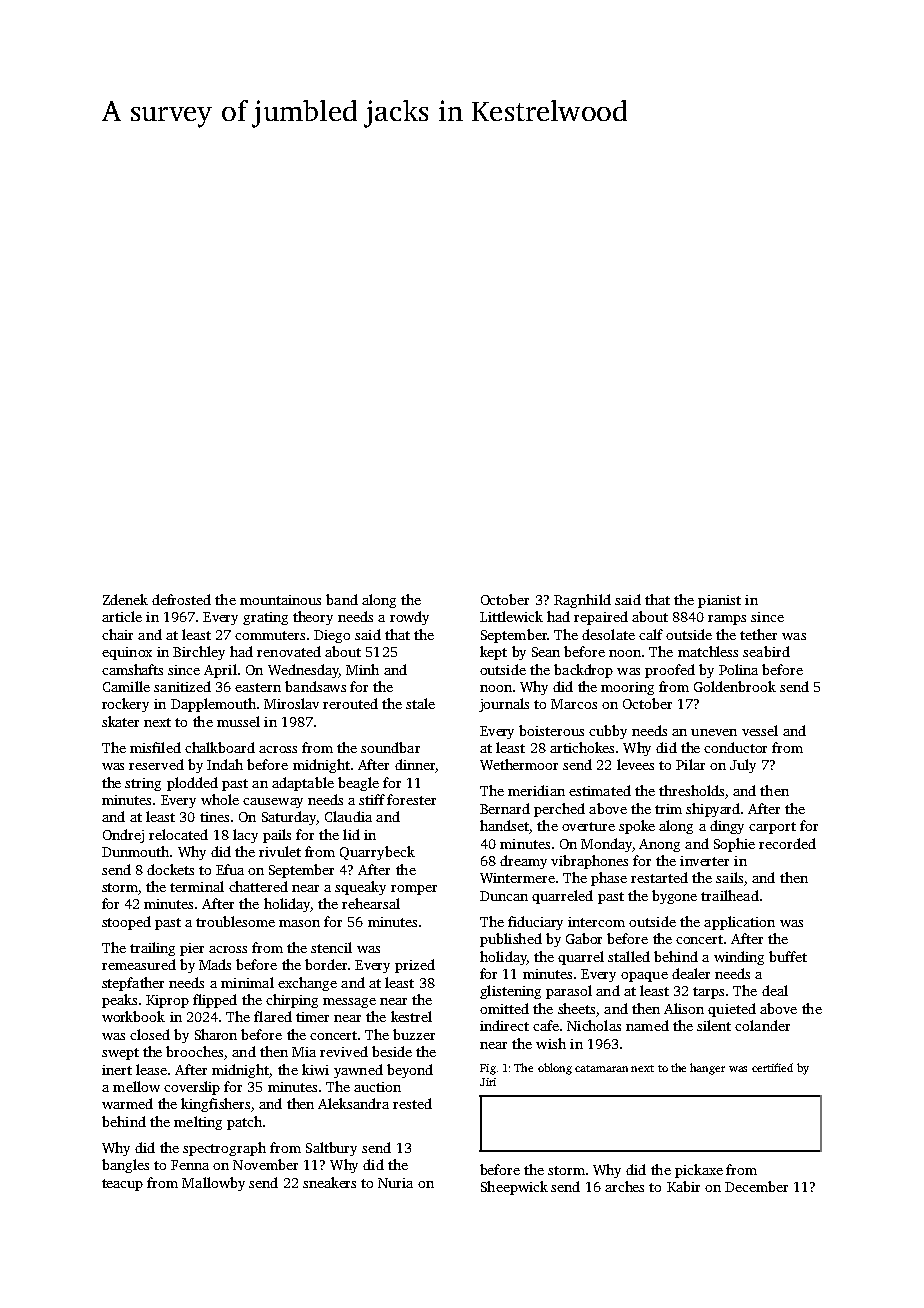 The height and width of the image is (1308, 924). I want to click on bygone, so click(674, 897).
